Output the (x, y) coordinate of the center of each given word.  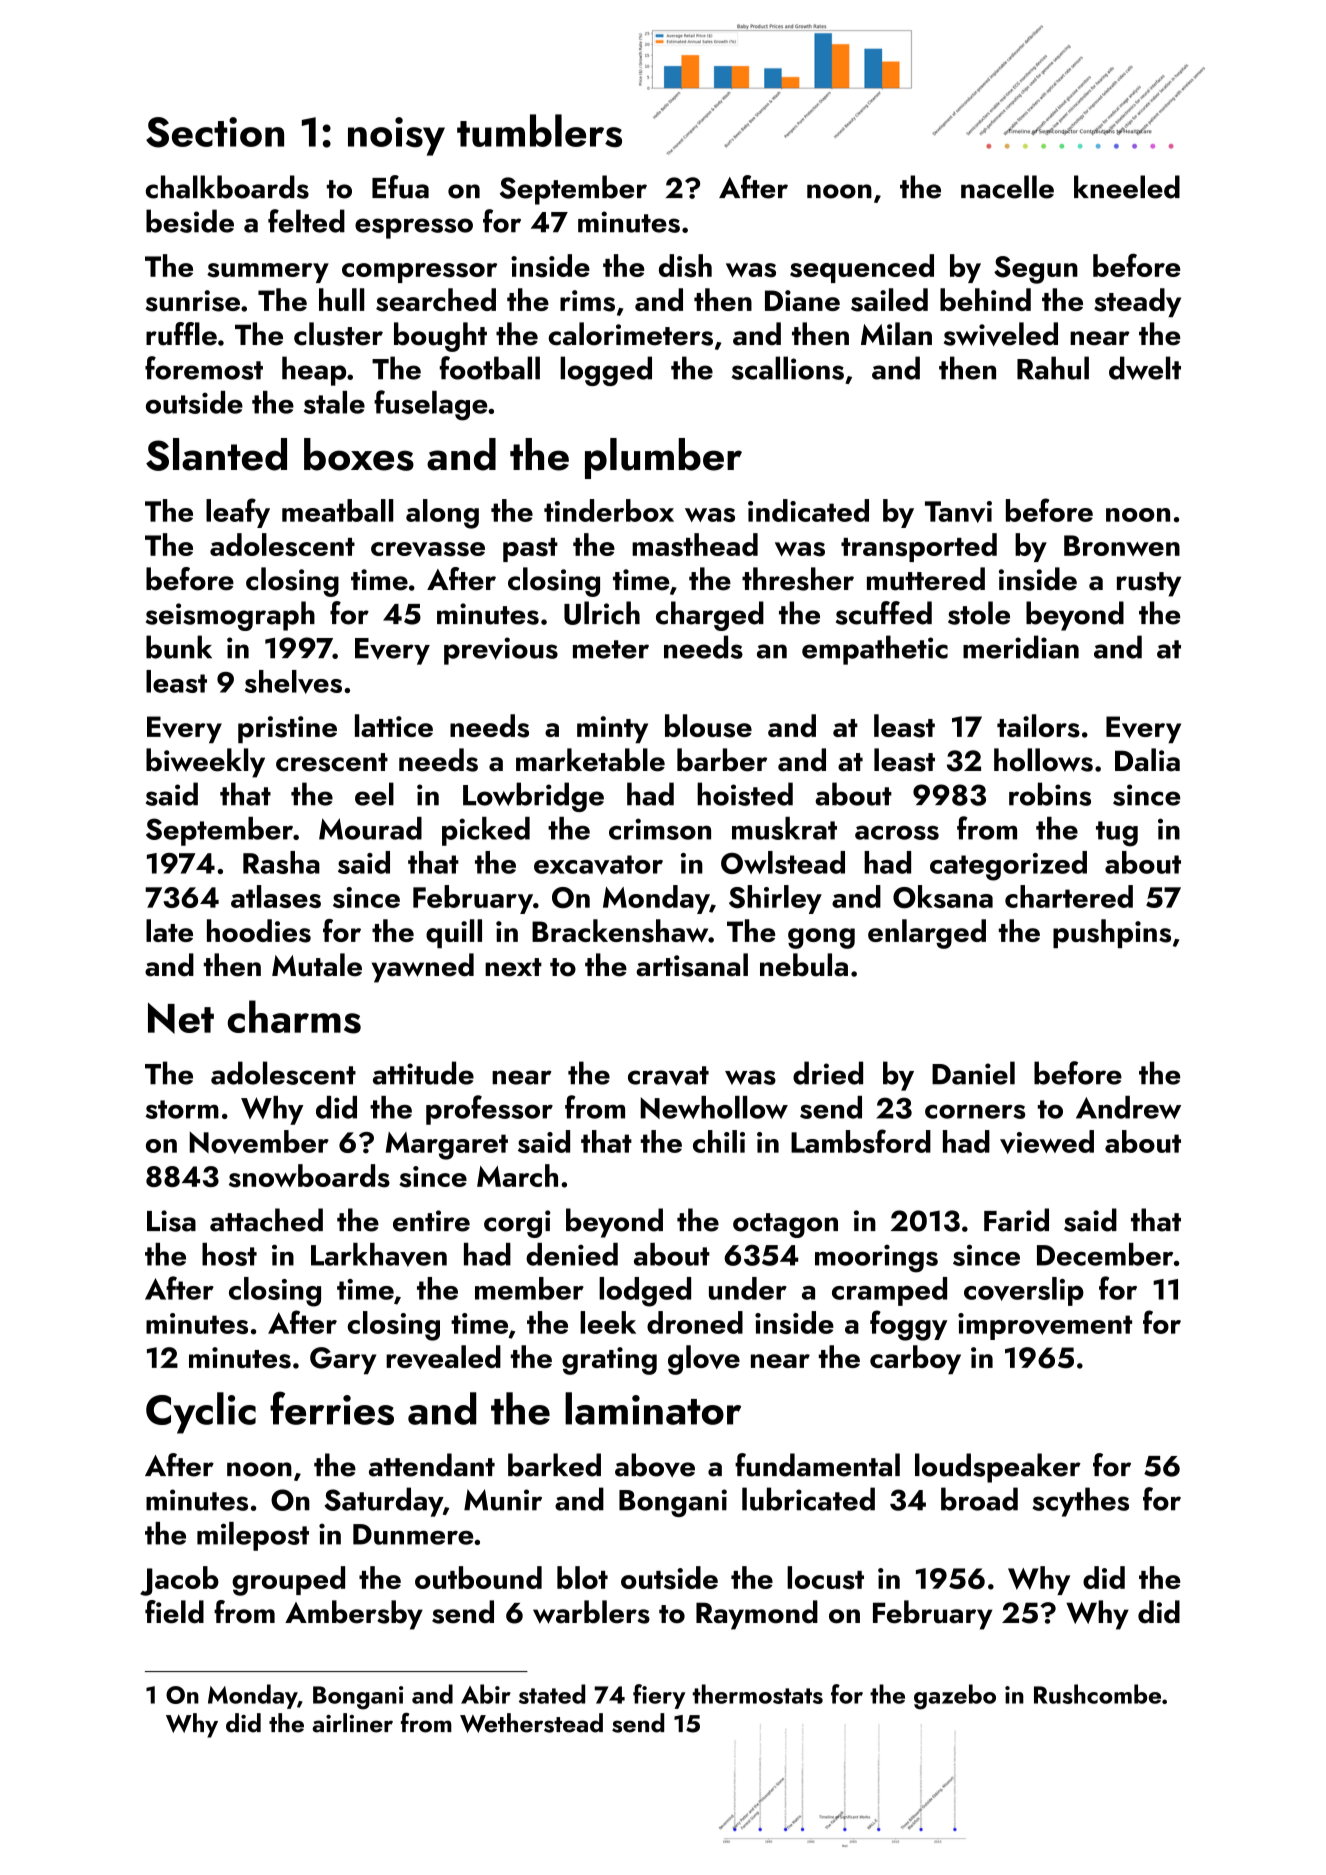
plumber (663, 458)
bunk (179, 647)
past (530, 550)
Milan (896, 334)
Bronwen (1122, 545)
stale (334, 402)
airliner (352, 1723)
